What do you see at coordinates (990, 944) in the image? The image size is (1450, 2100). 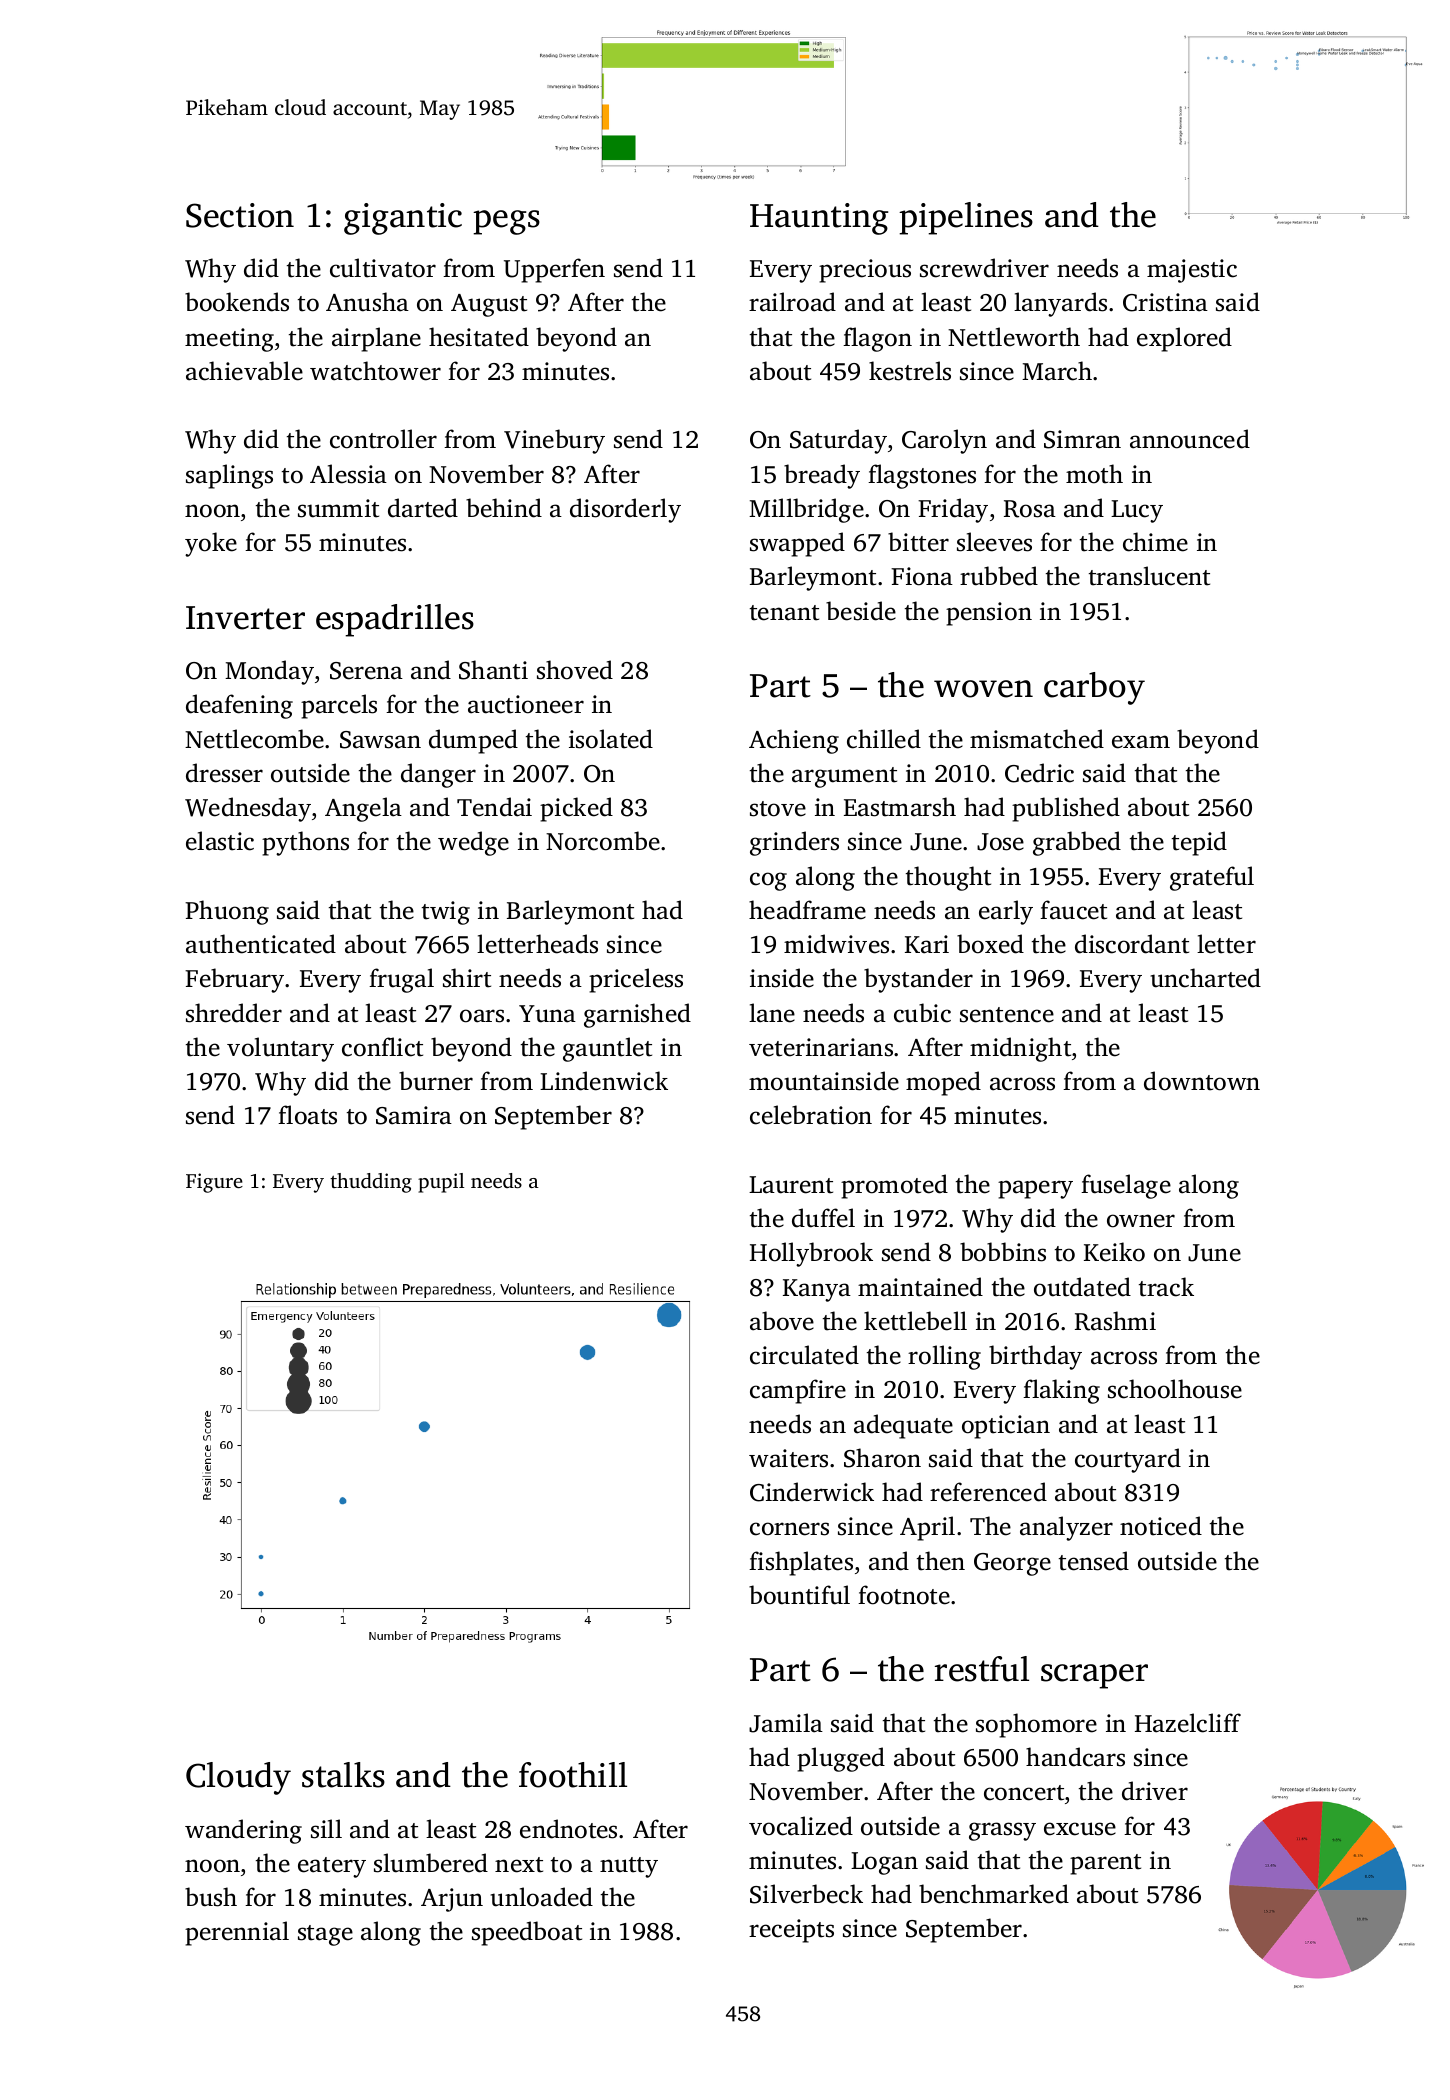 I see `boxed` at bounding box center [990, 944].
